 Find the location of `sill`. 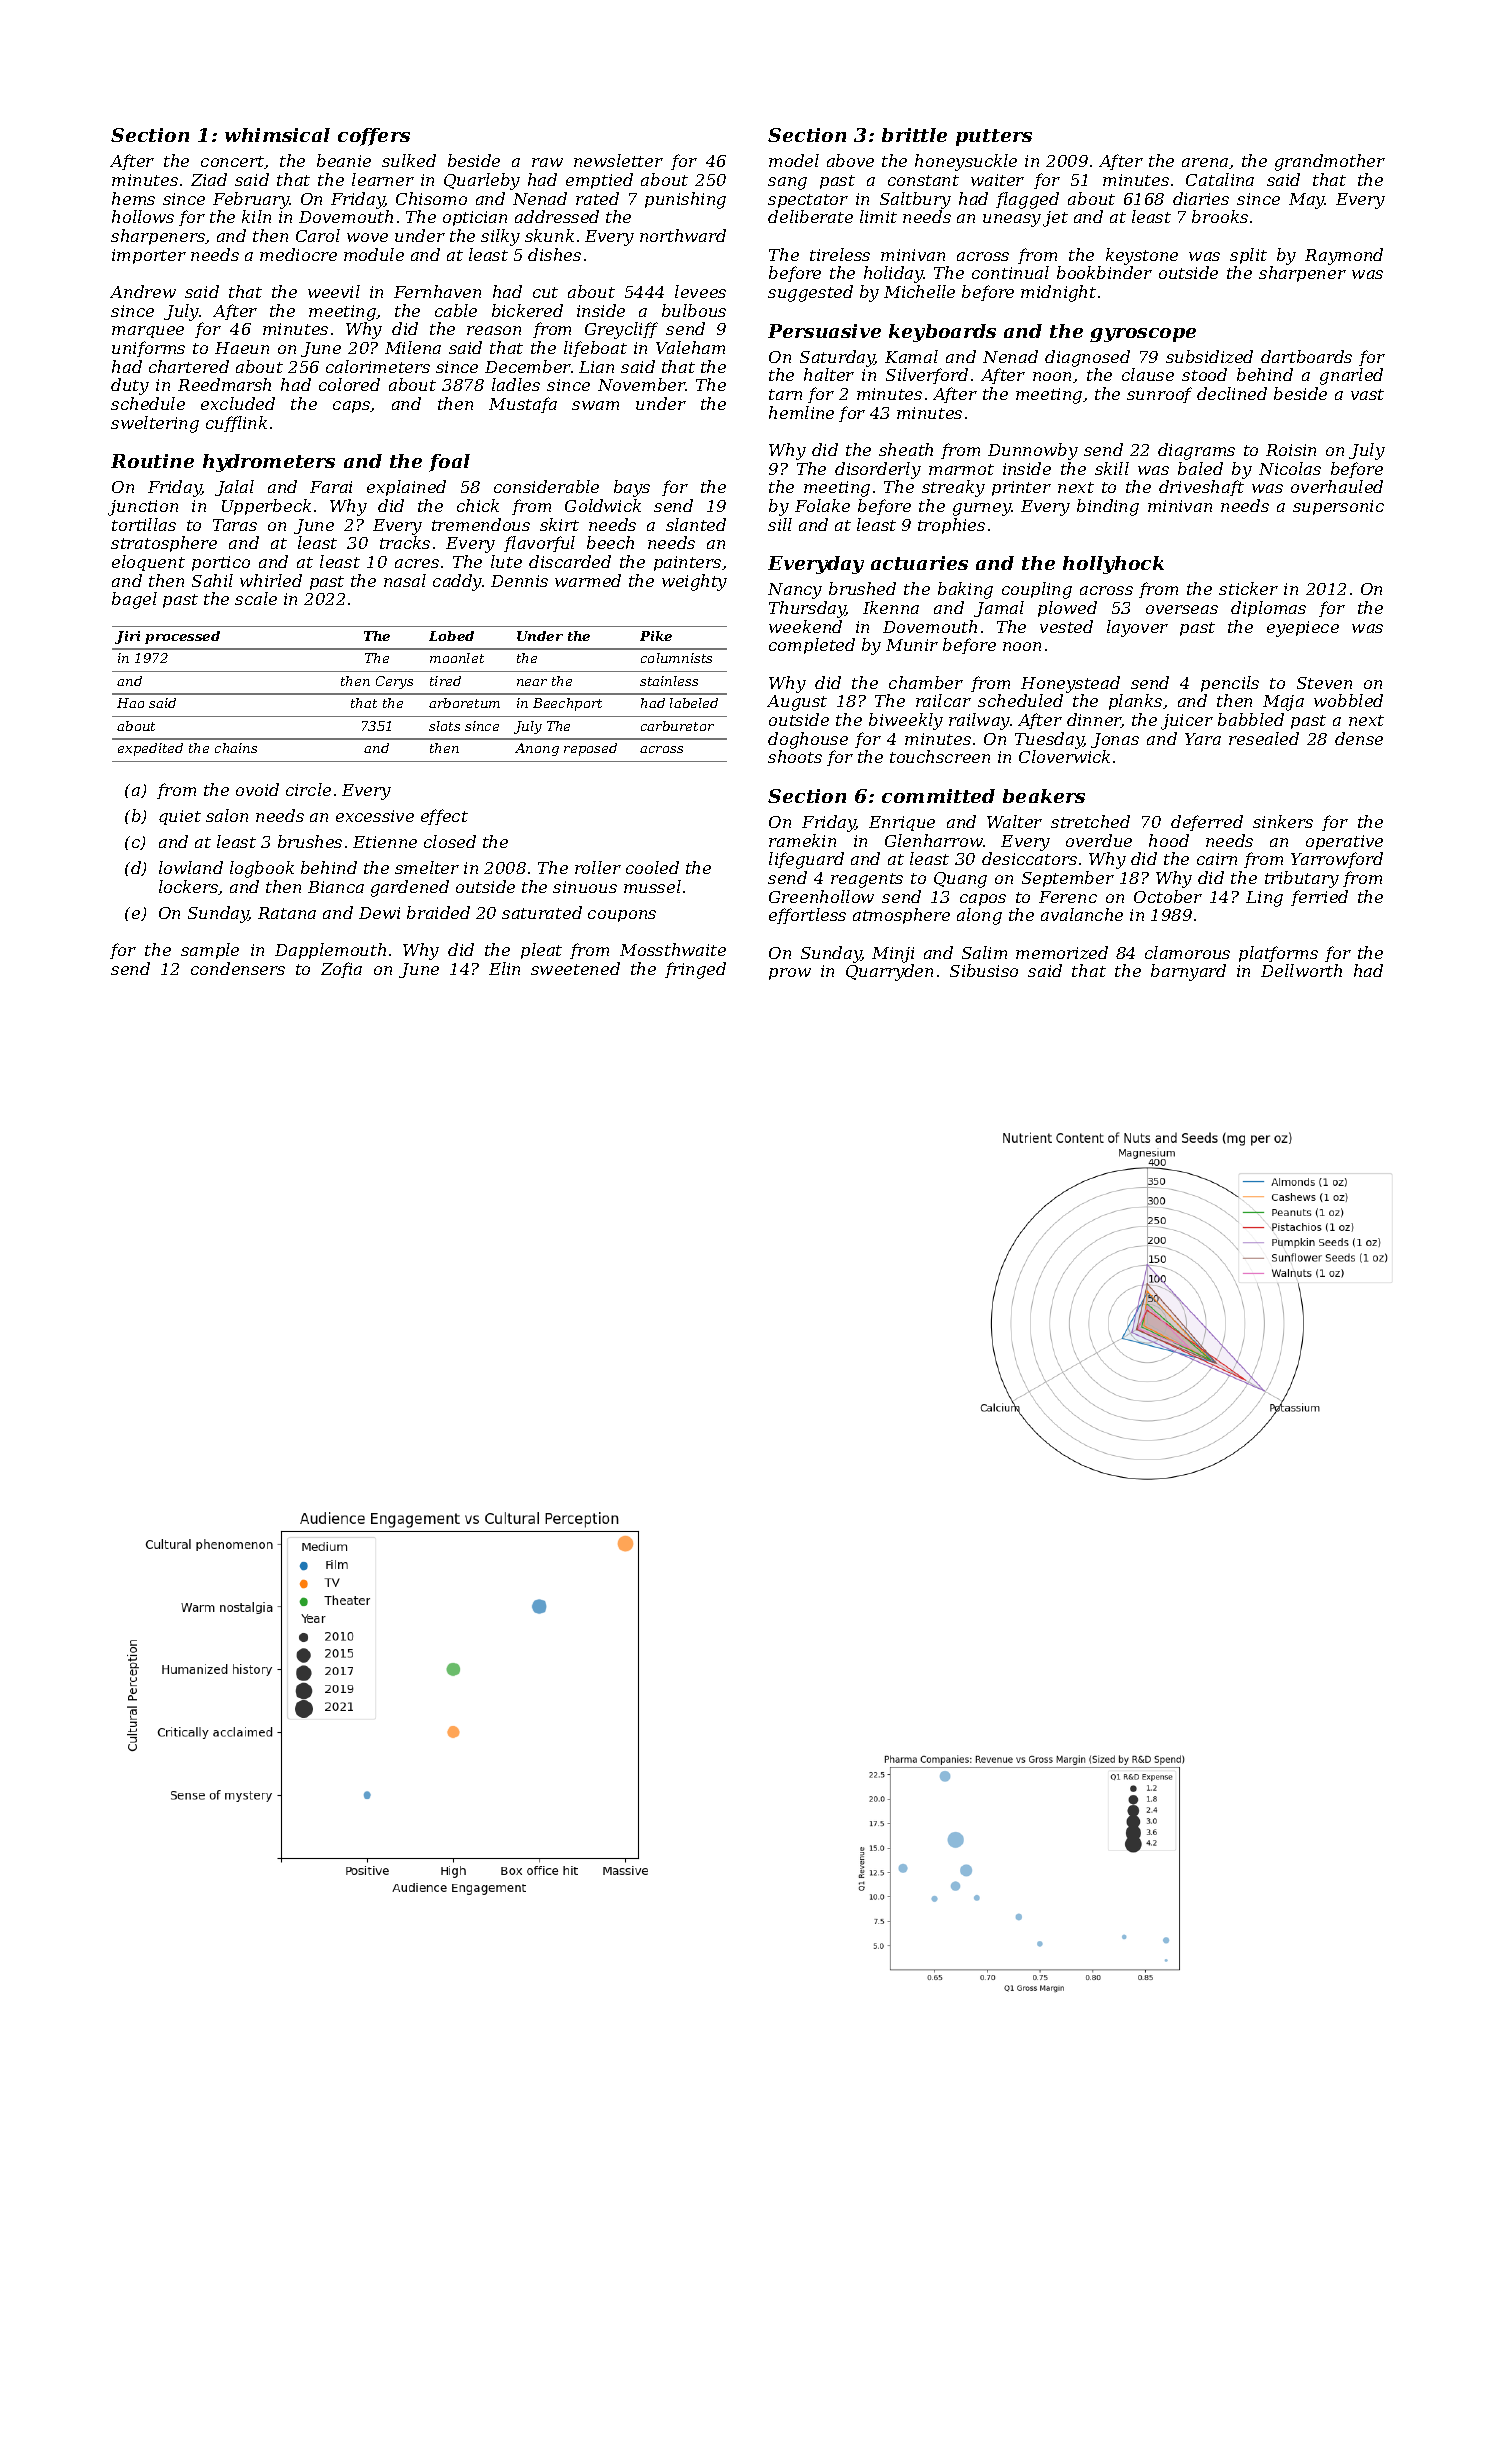

sill is located at coordinates (780, 524).
